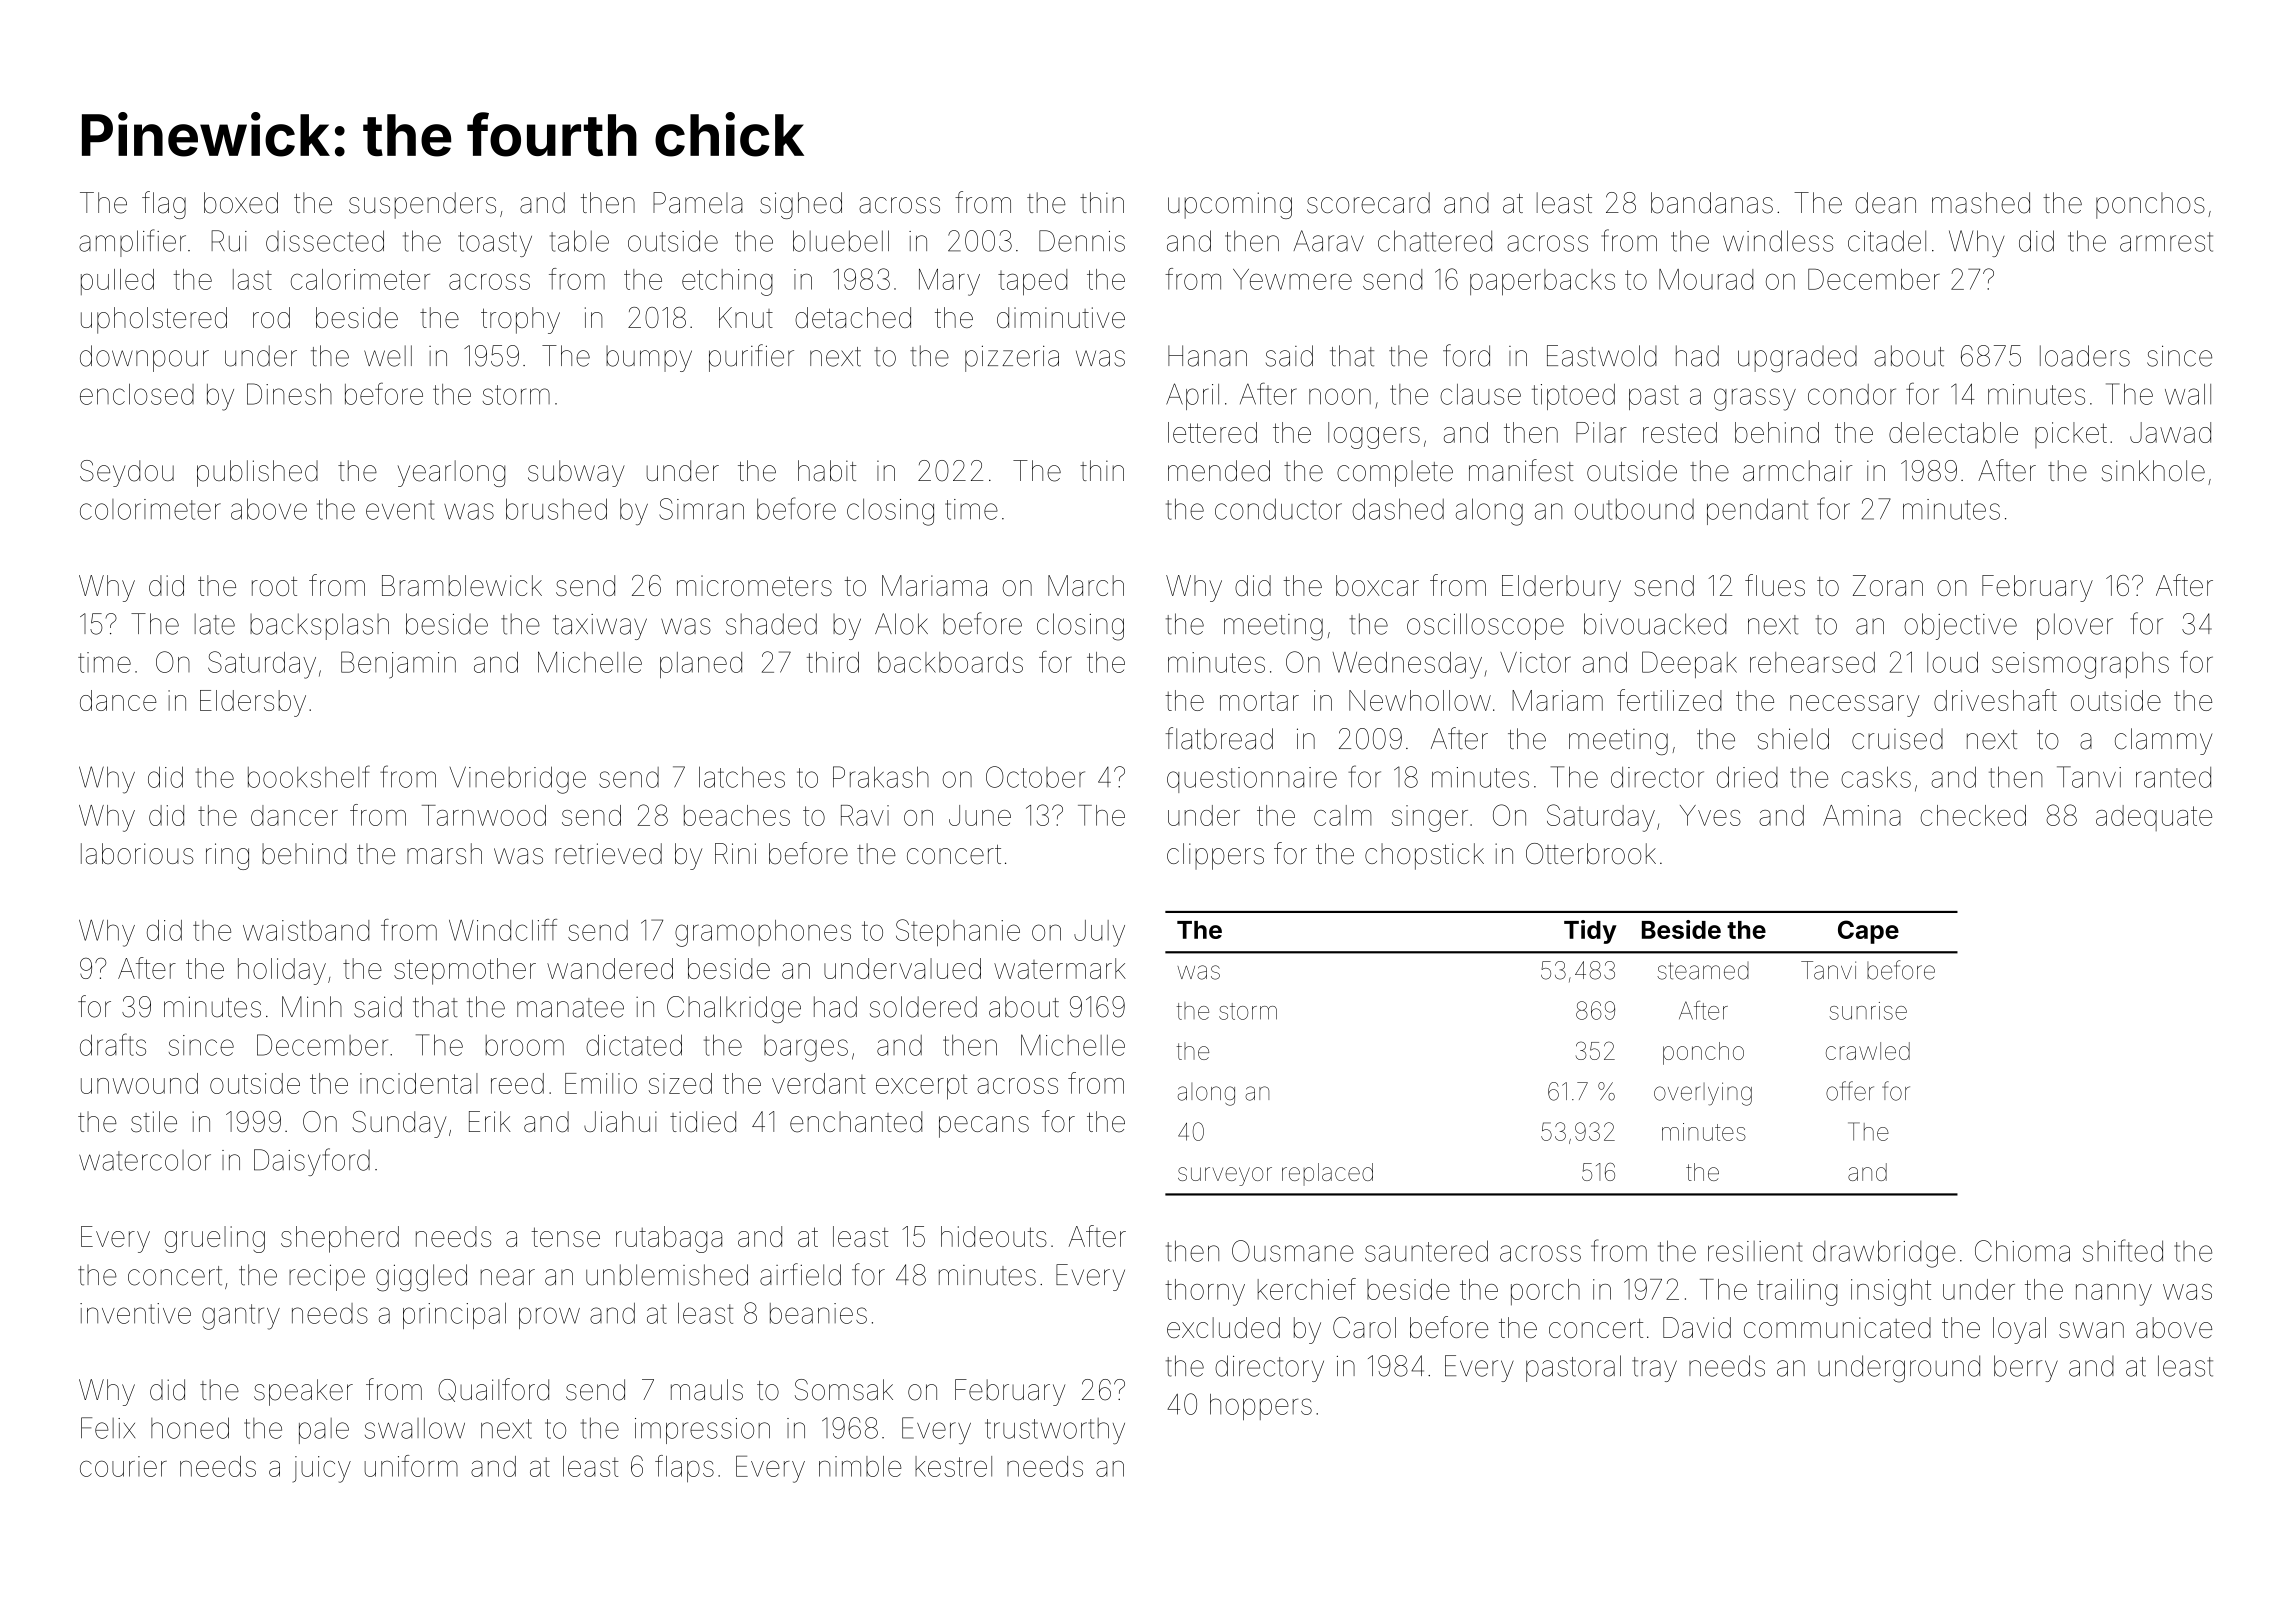 The width and height of the screenshot is (2292, 1620). What do you see at coordinates (309, 776) in the screenshot?
I see `bookshelf` at bounding box center [309, 776].
